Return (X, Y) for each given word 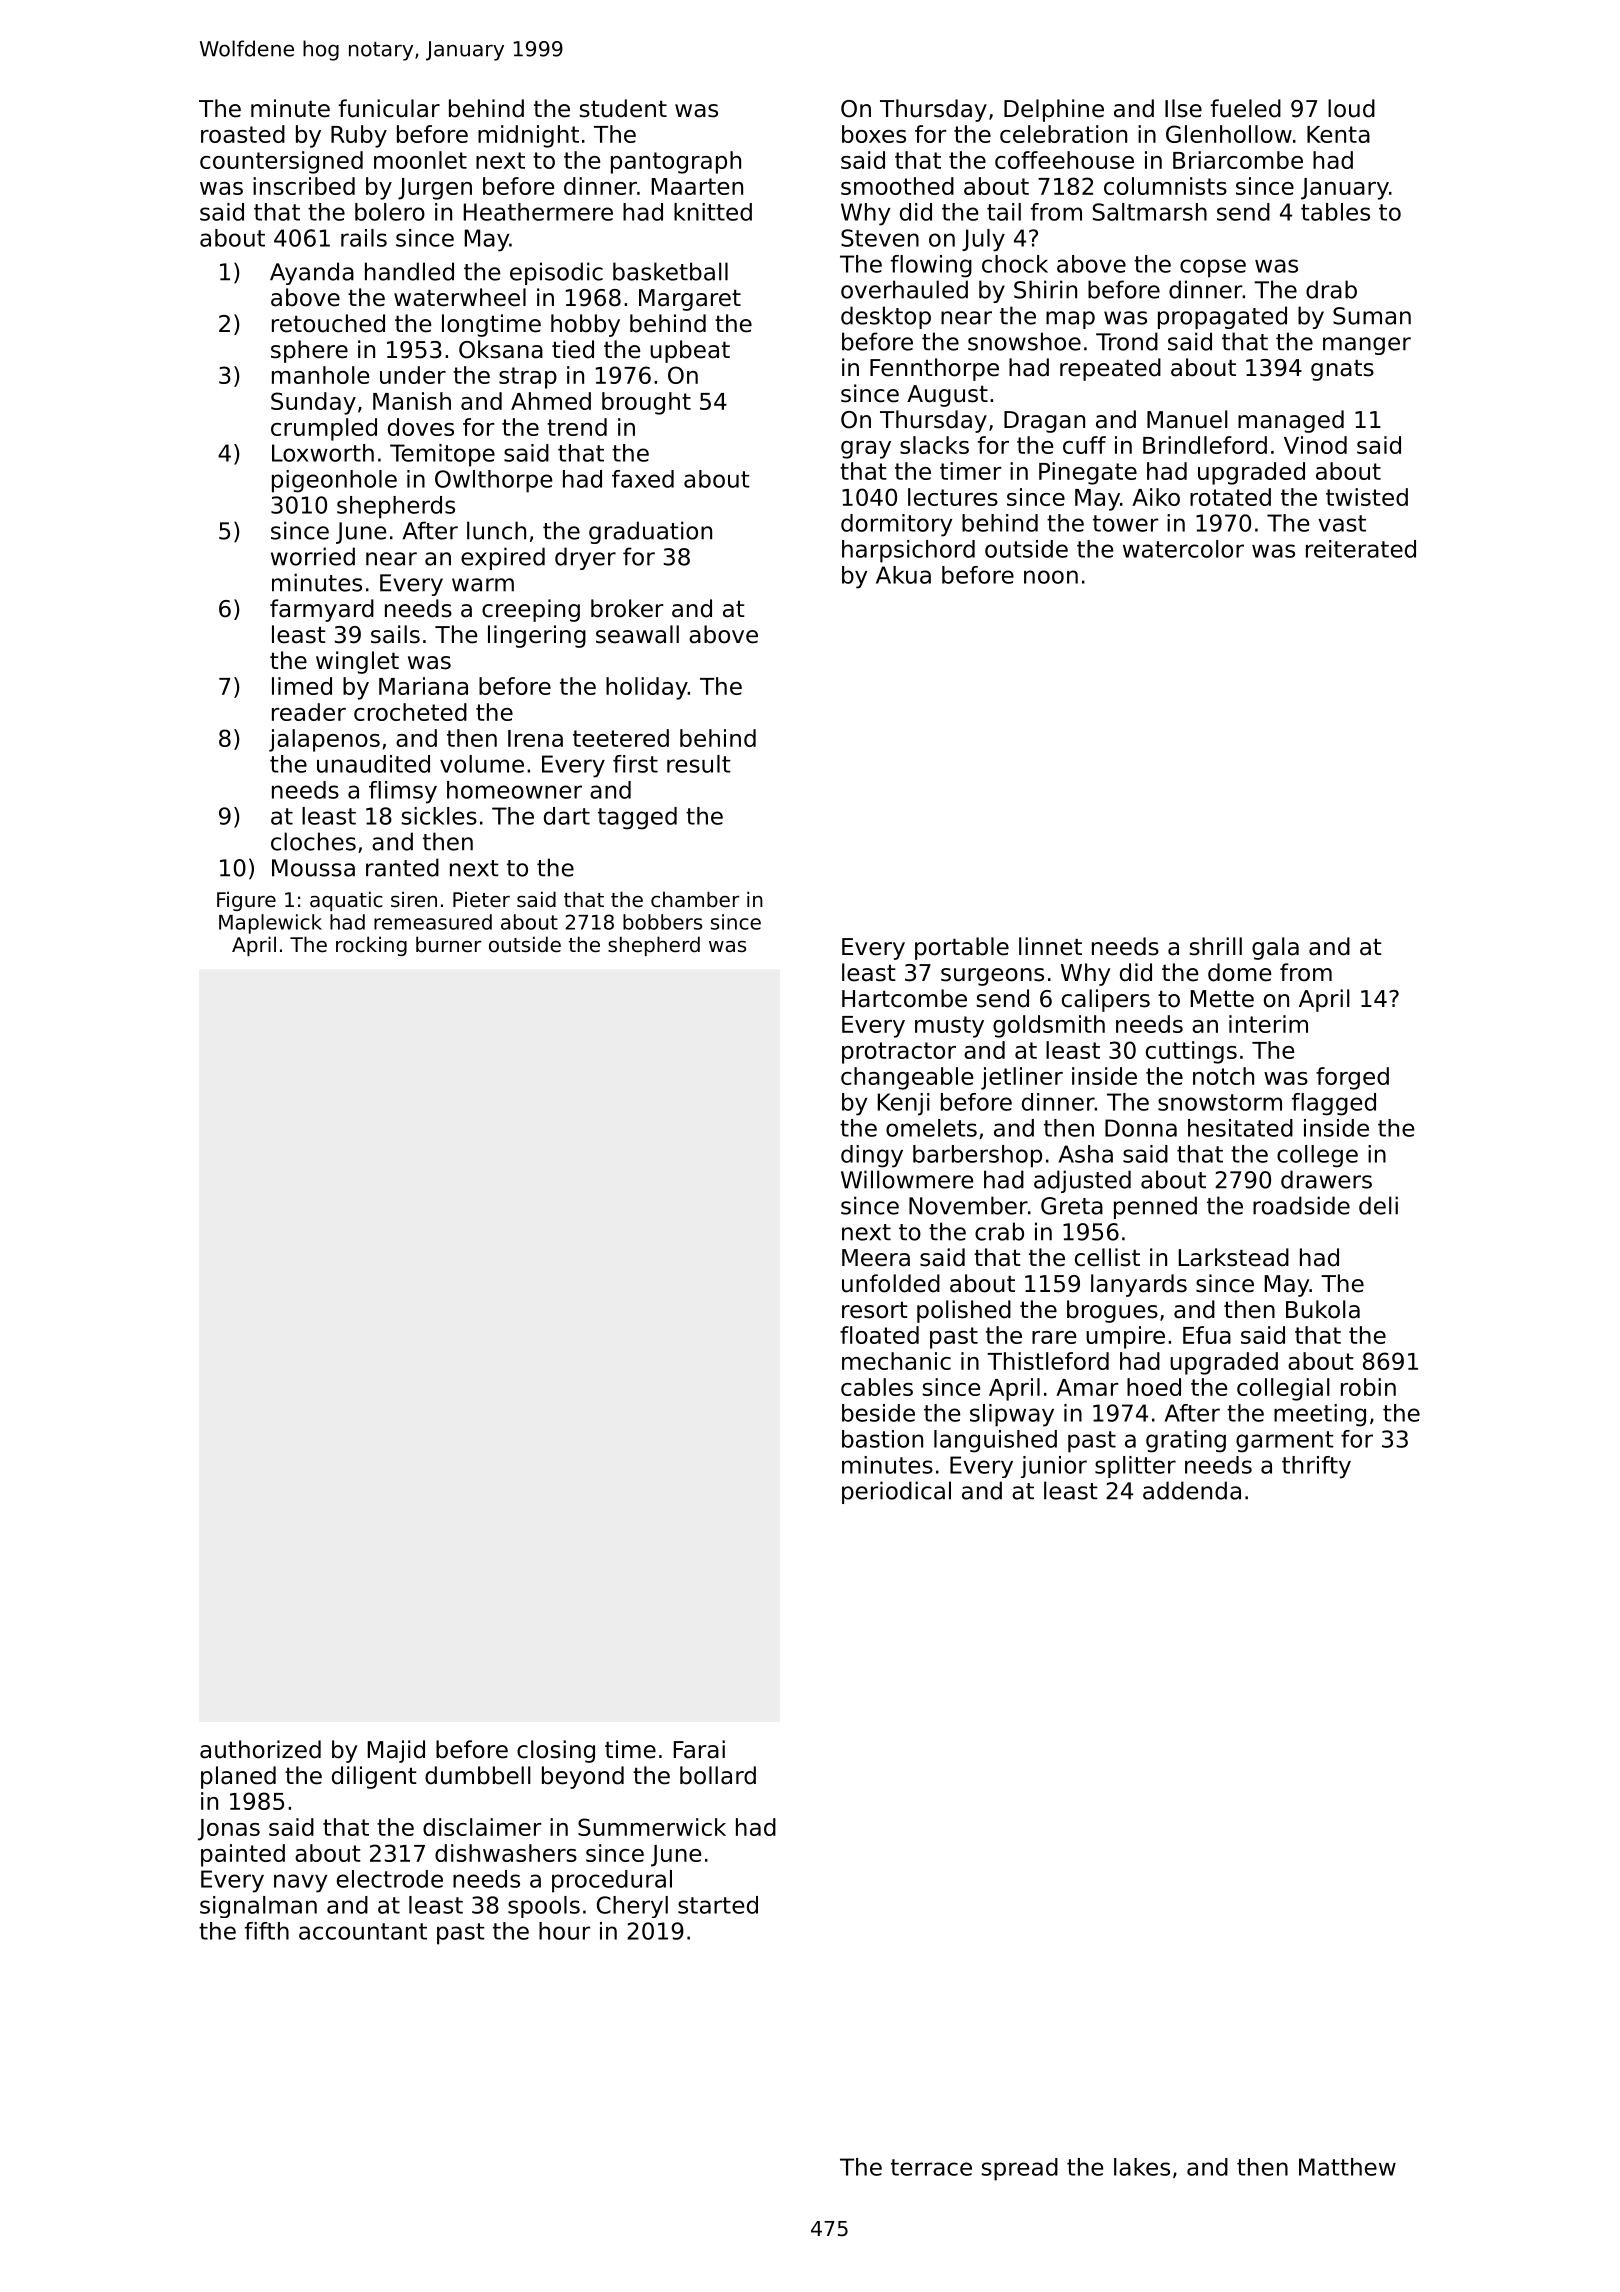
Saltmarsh (1150, 212)
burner (449, 944)
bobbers (662, 922)
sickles (439, 816)
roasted (243, 134)
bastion (882, 1439)
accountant (363, 1931)
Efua (1207, 1335)
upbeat (690, 351)
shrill (1215, 946)
